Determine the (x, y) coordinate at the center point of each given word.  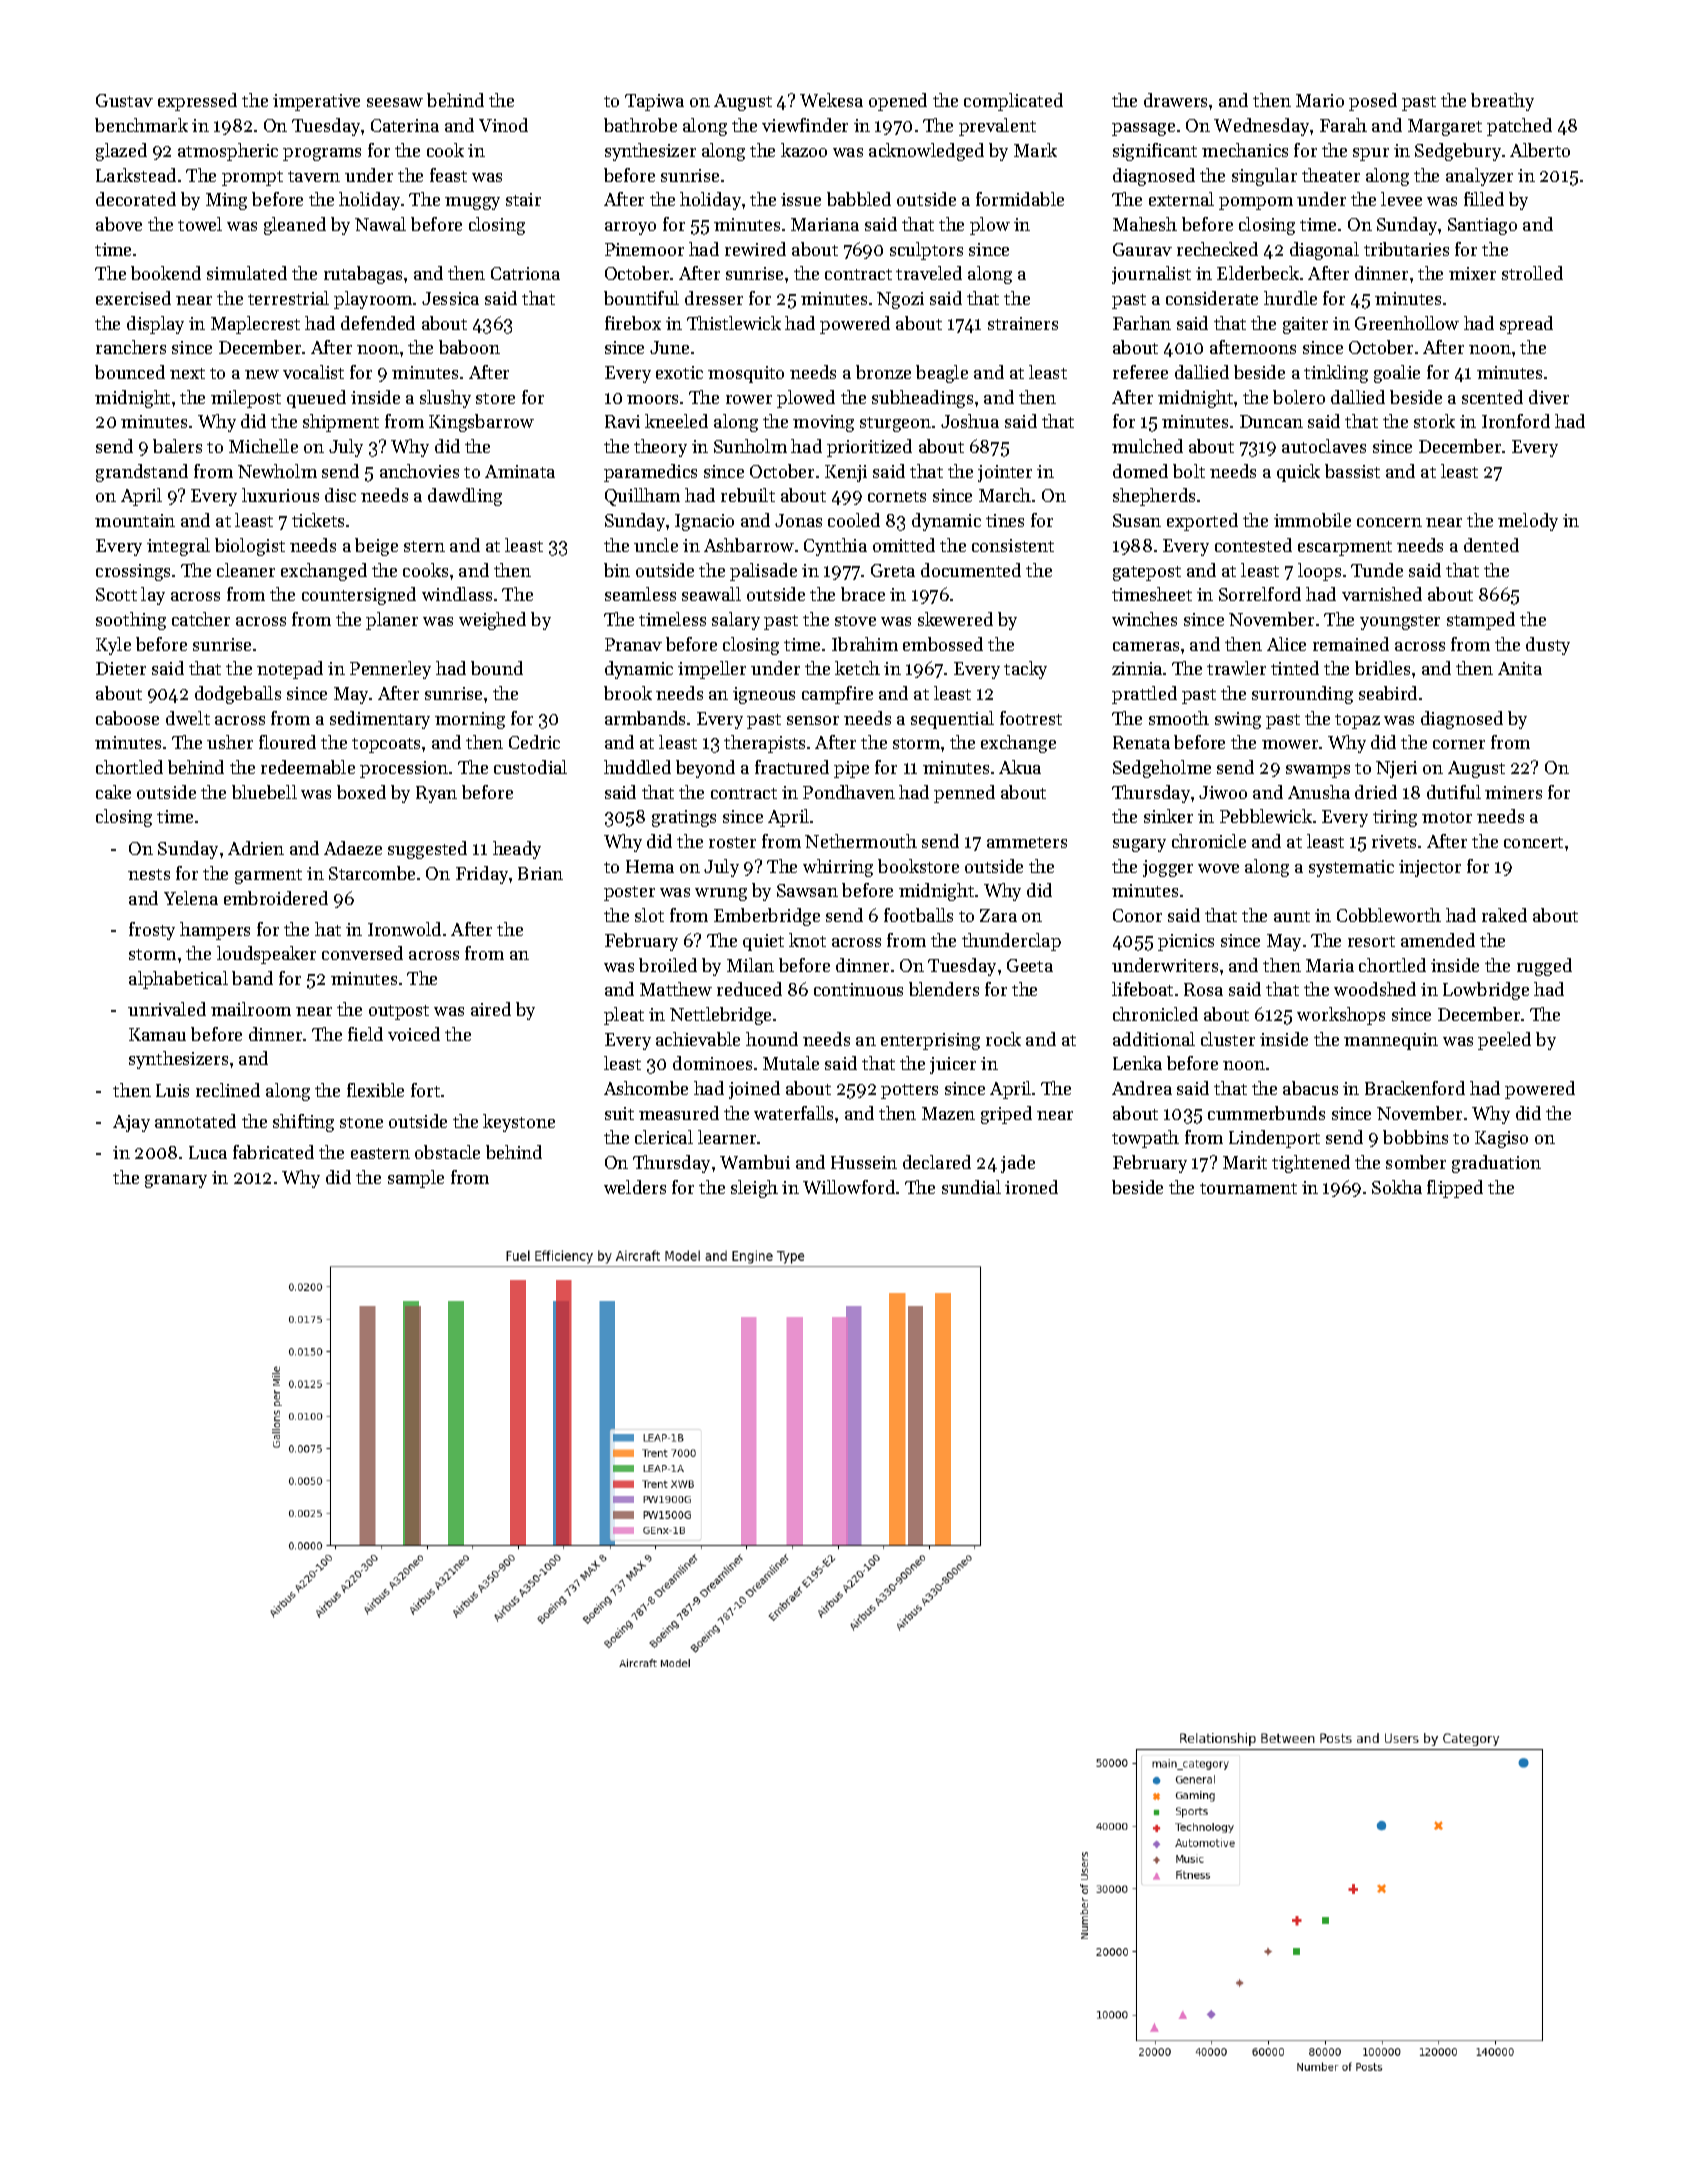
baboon (469, 347)
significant (1155, 152)
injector (1430, 868)
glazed (121, 152)
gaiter (1305, 325)
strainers (1023, 323)
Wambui (755, 1162)
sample (416, 1179)
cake (113, 792)
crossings (133, 572)
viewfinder (805, 125)
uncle (656, 545)
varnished (1382, 594)
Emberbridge (767, 917)
